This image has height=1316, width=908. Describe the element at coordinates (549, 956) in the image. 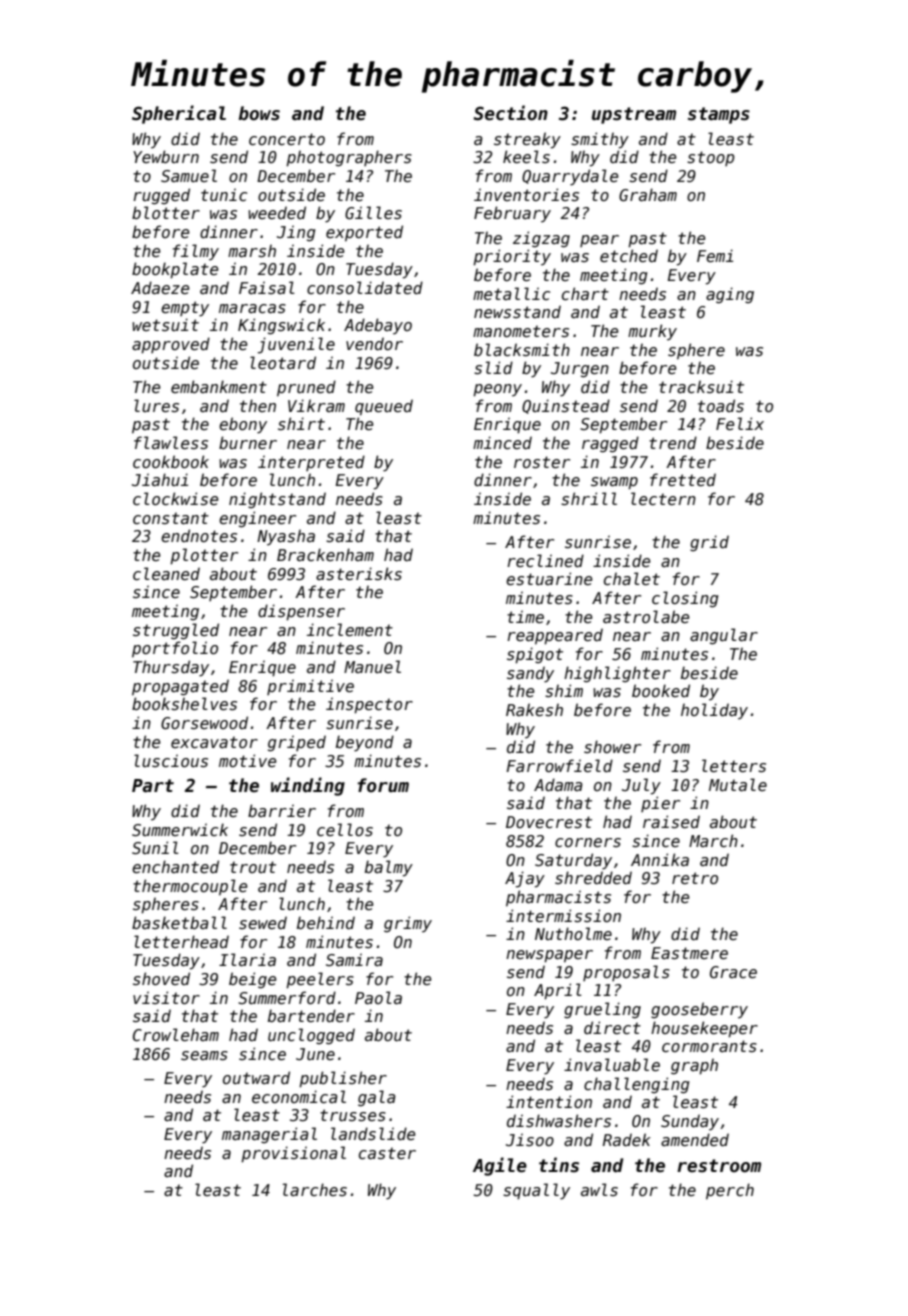

I see `newspaper` at that location.
